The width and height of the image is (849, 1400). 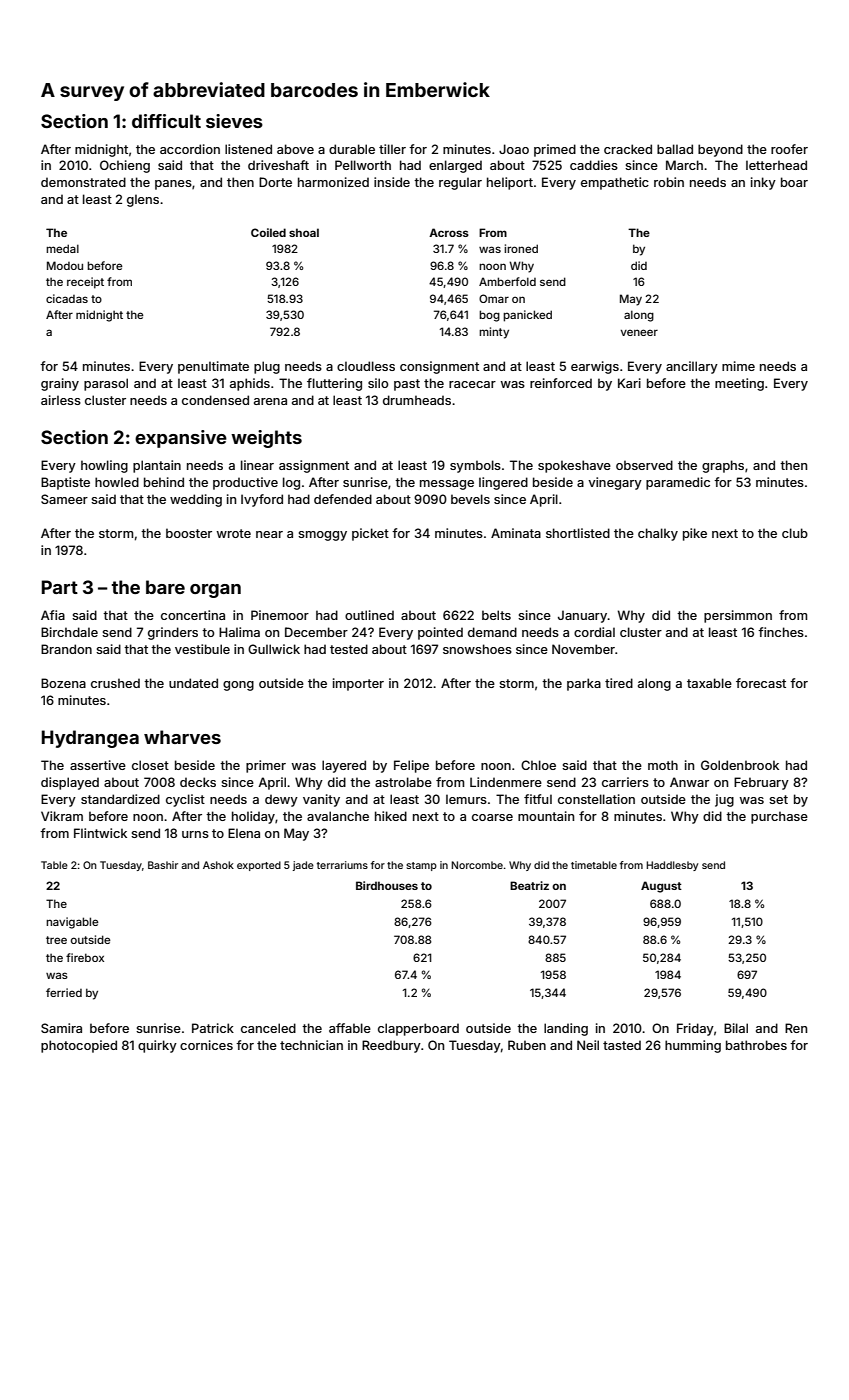 I want to click on cornices, so click(x=206, y=1045).
